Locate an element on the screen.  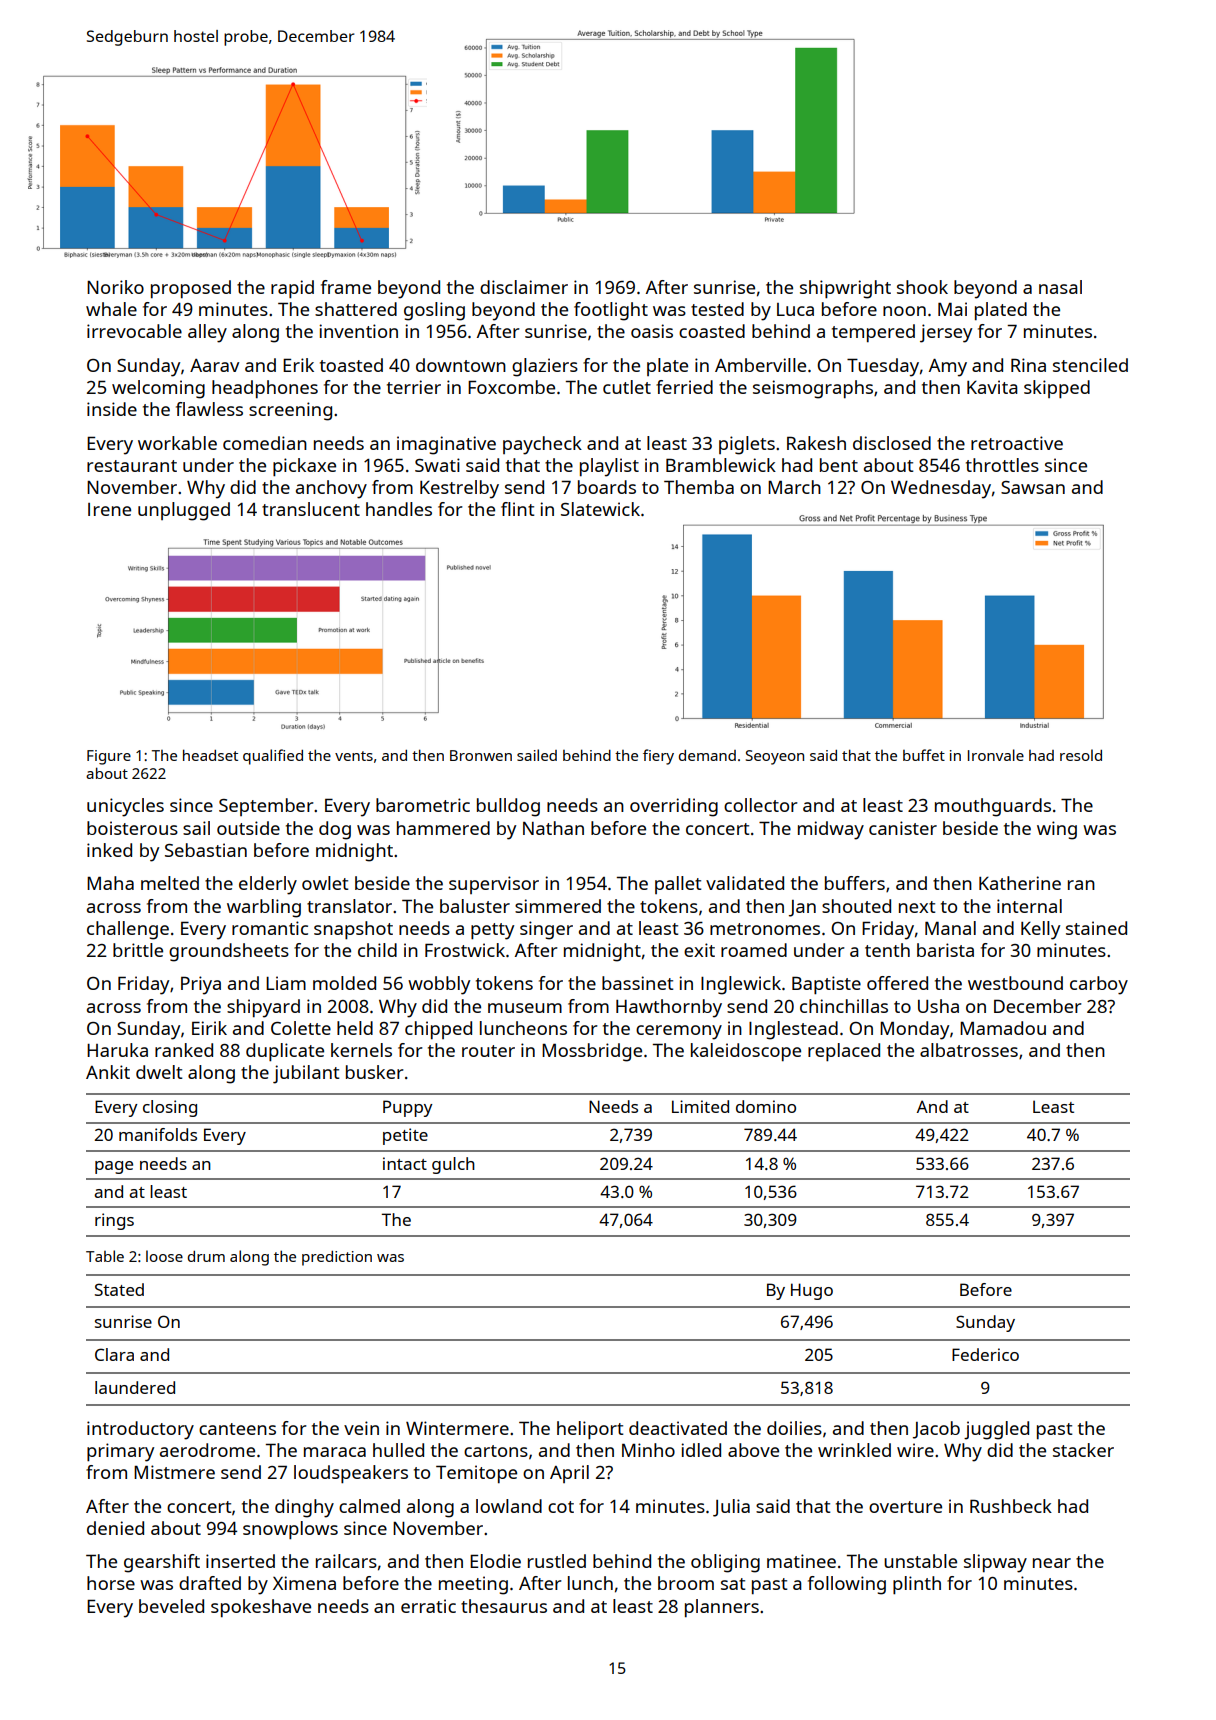
translator is located at coordinates (349, 906).
